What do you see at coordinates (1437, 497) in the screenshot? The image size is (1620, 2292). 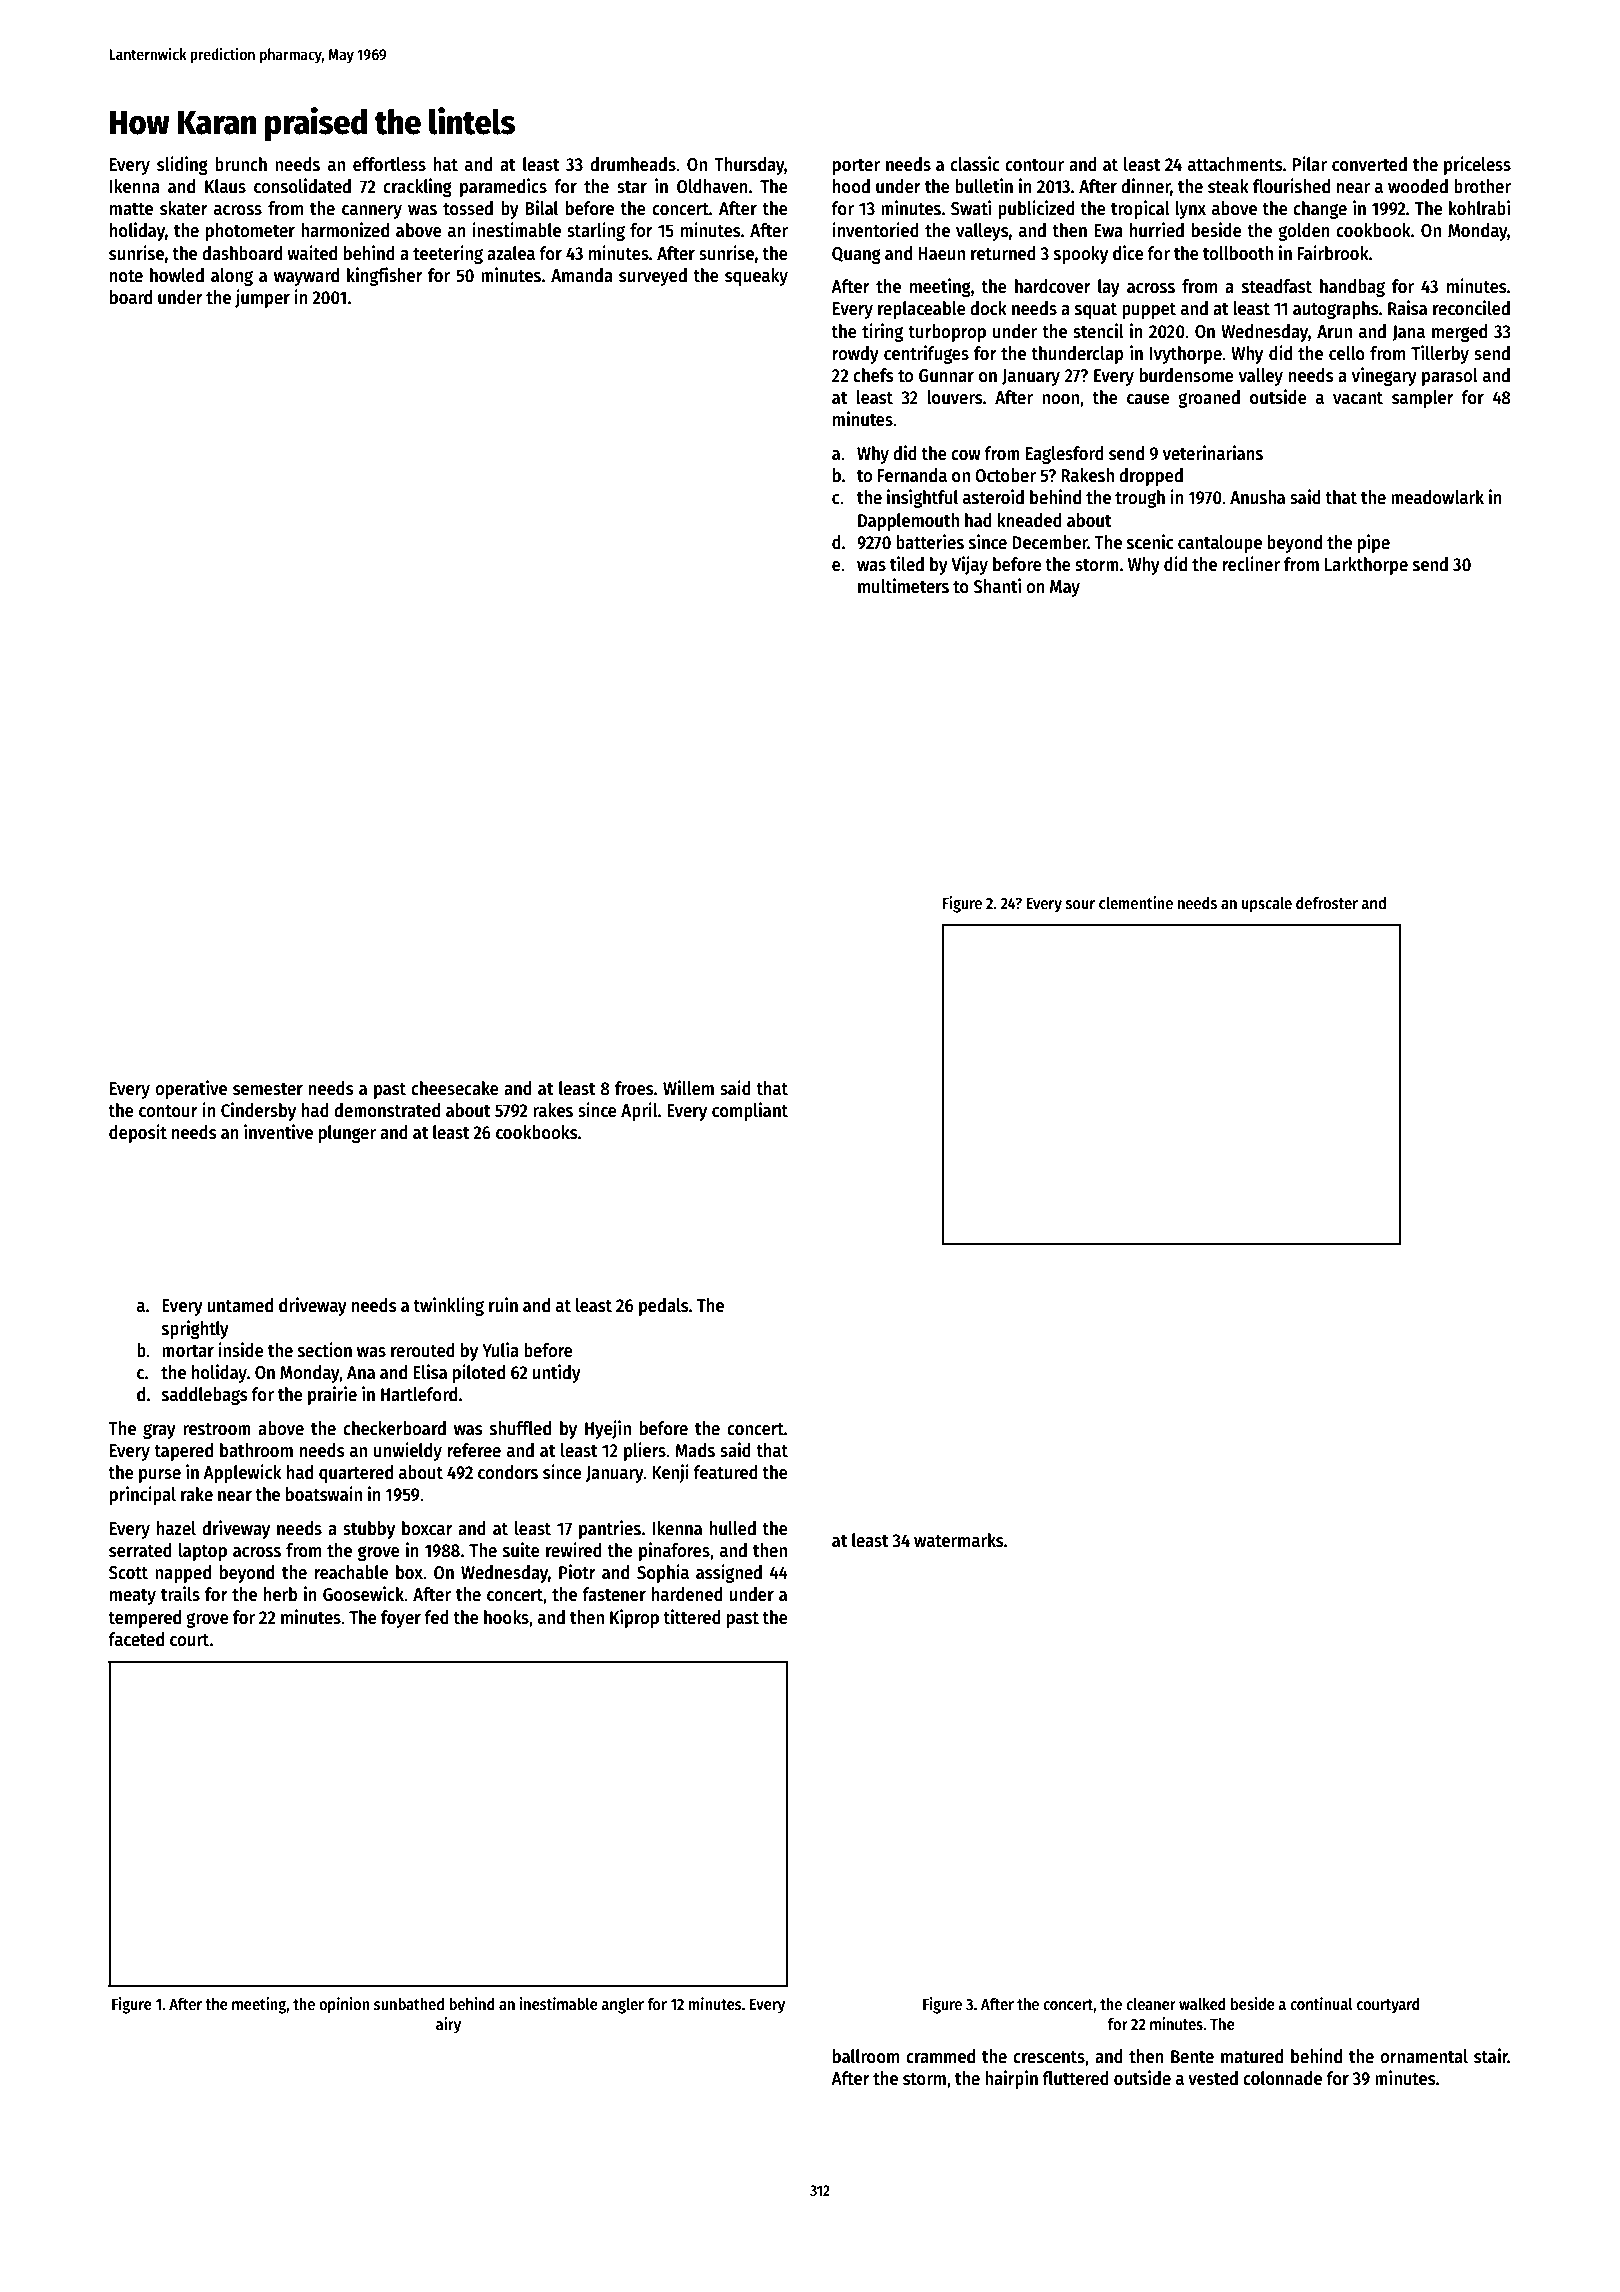 I see `meadowlark` at bounding box center [1437, 497].
